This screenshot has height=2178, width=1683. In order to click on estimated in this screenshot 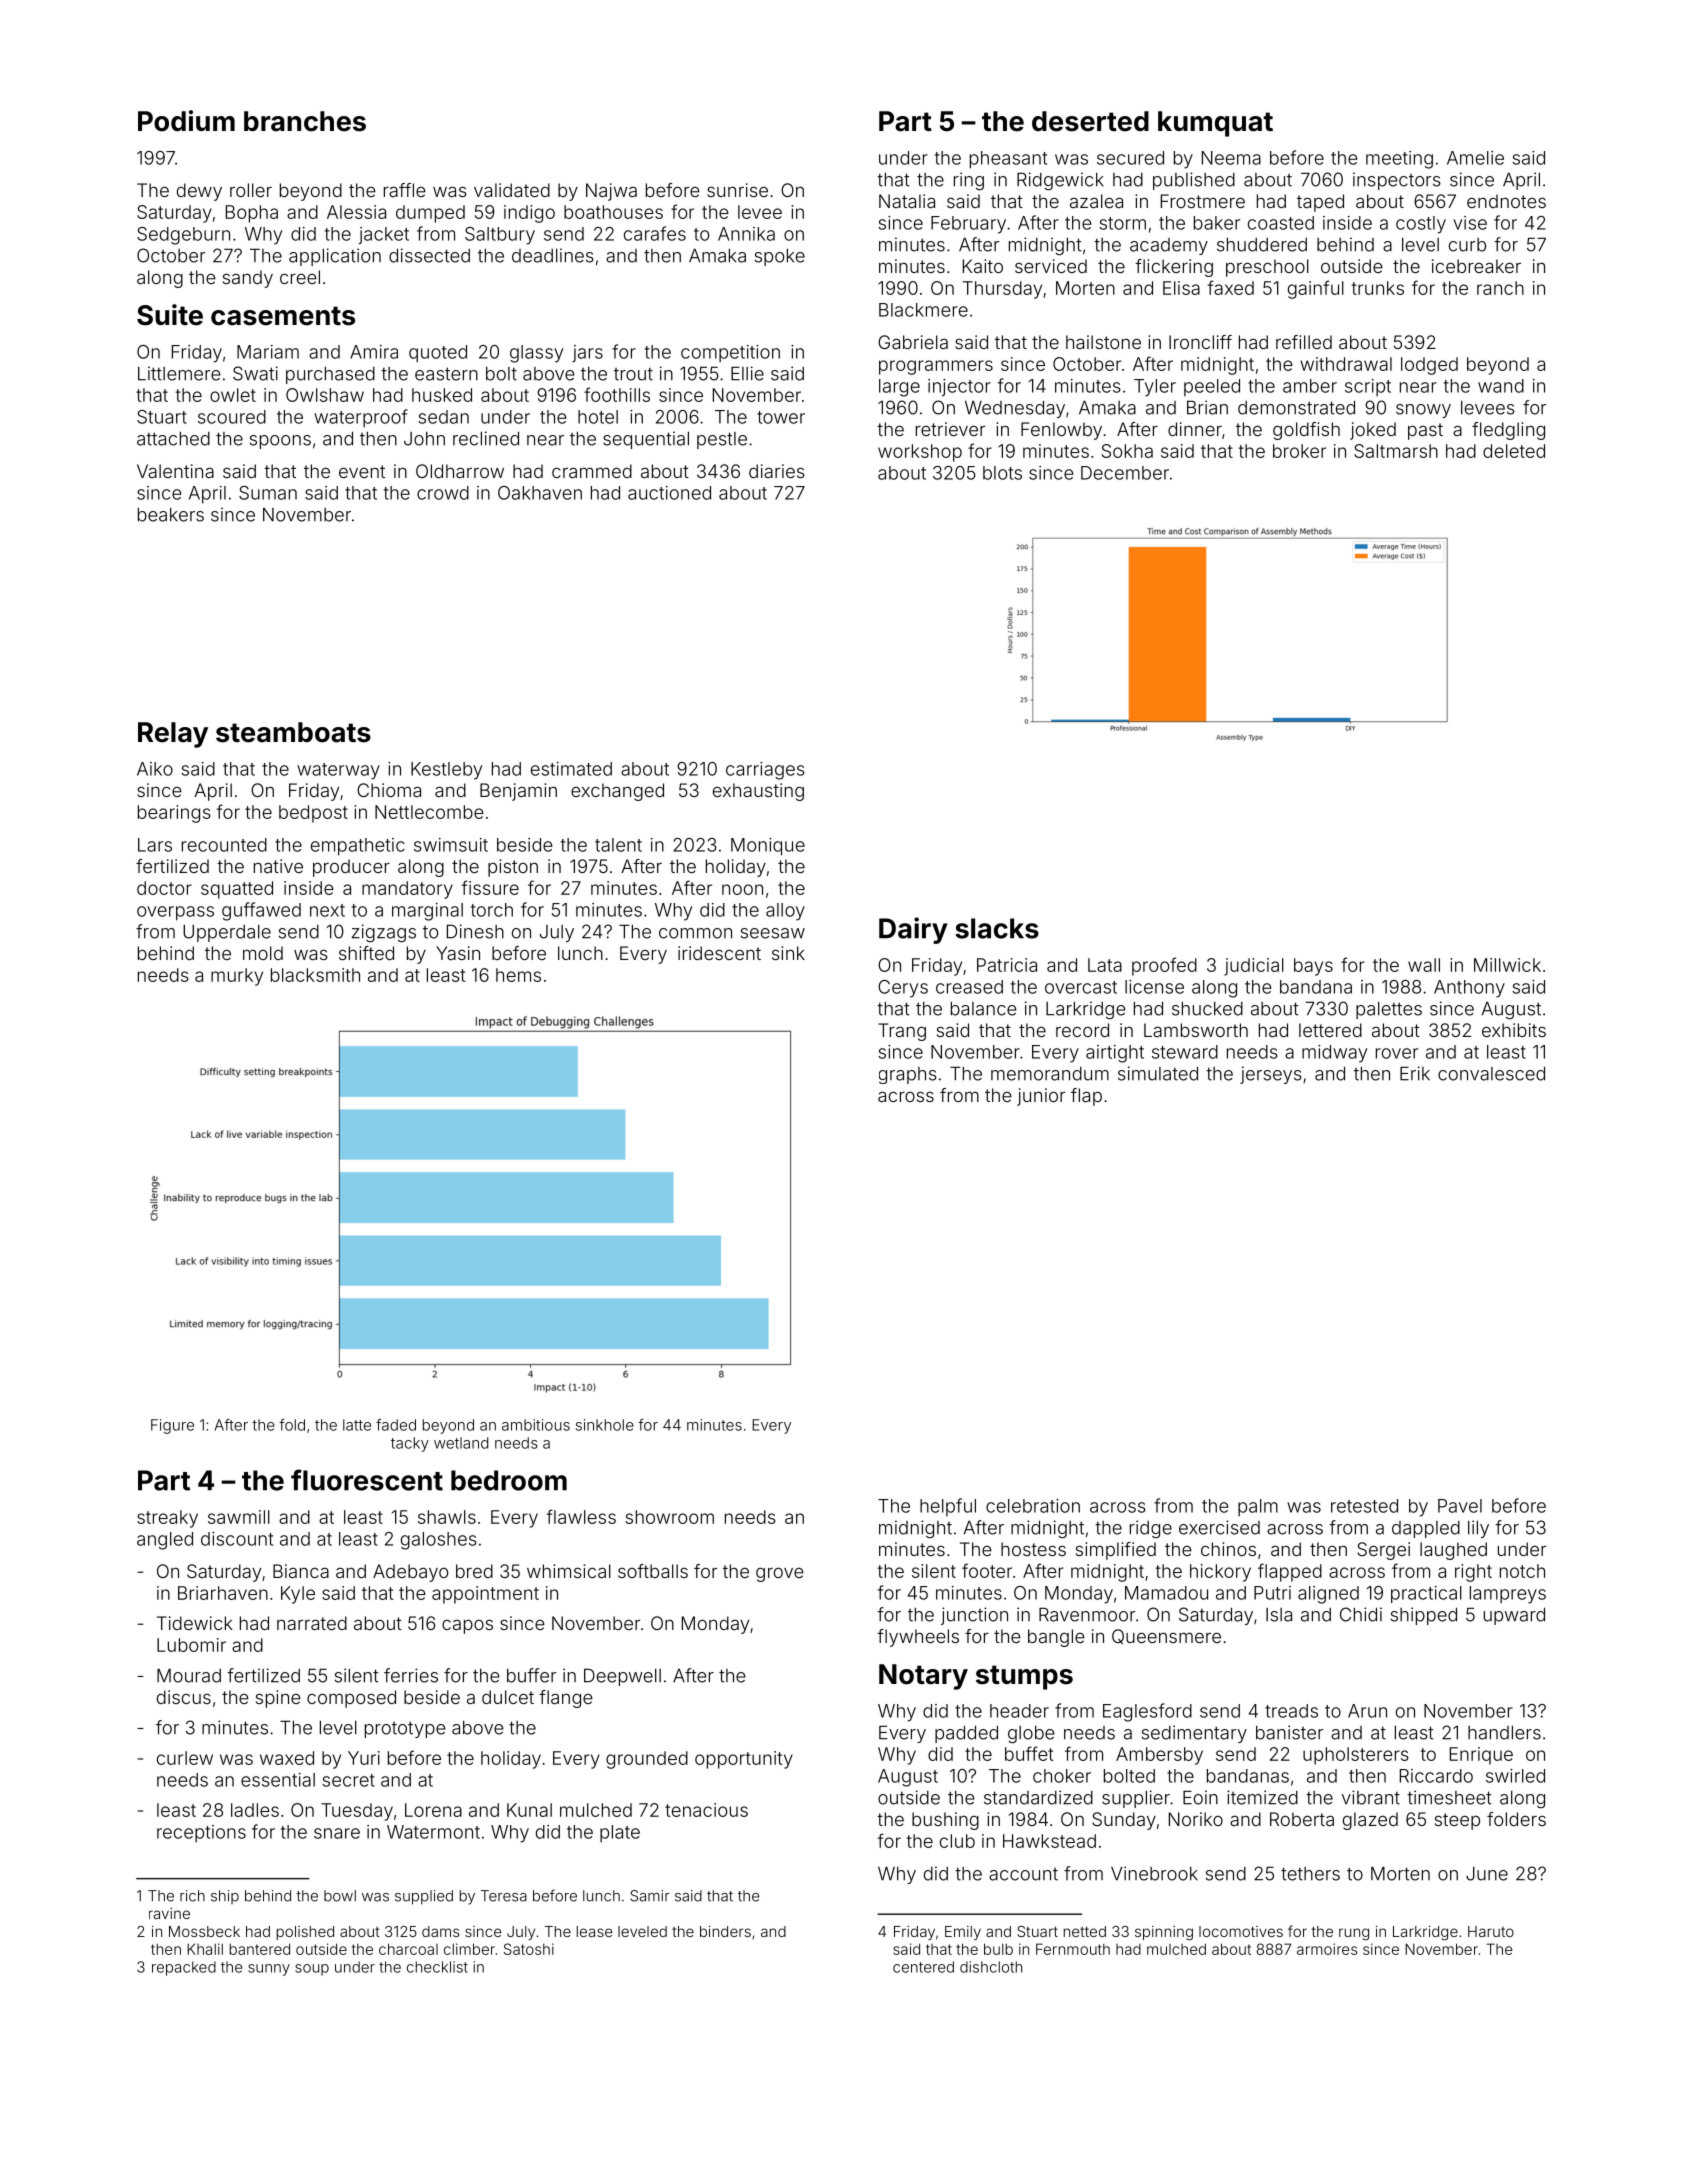, I will do `click(571, 769)`.
